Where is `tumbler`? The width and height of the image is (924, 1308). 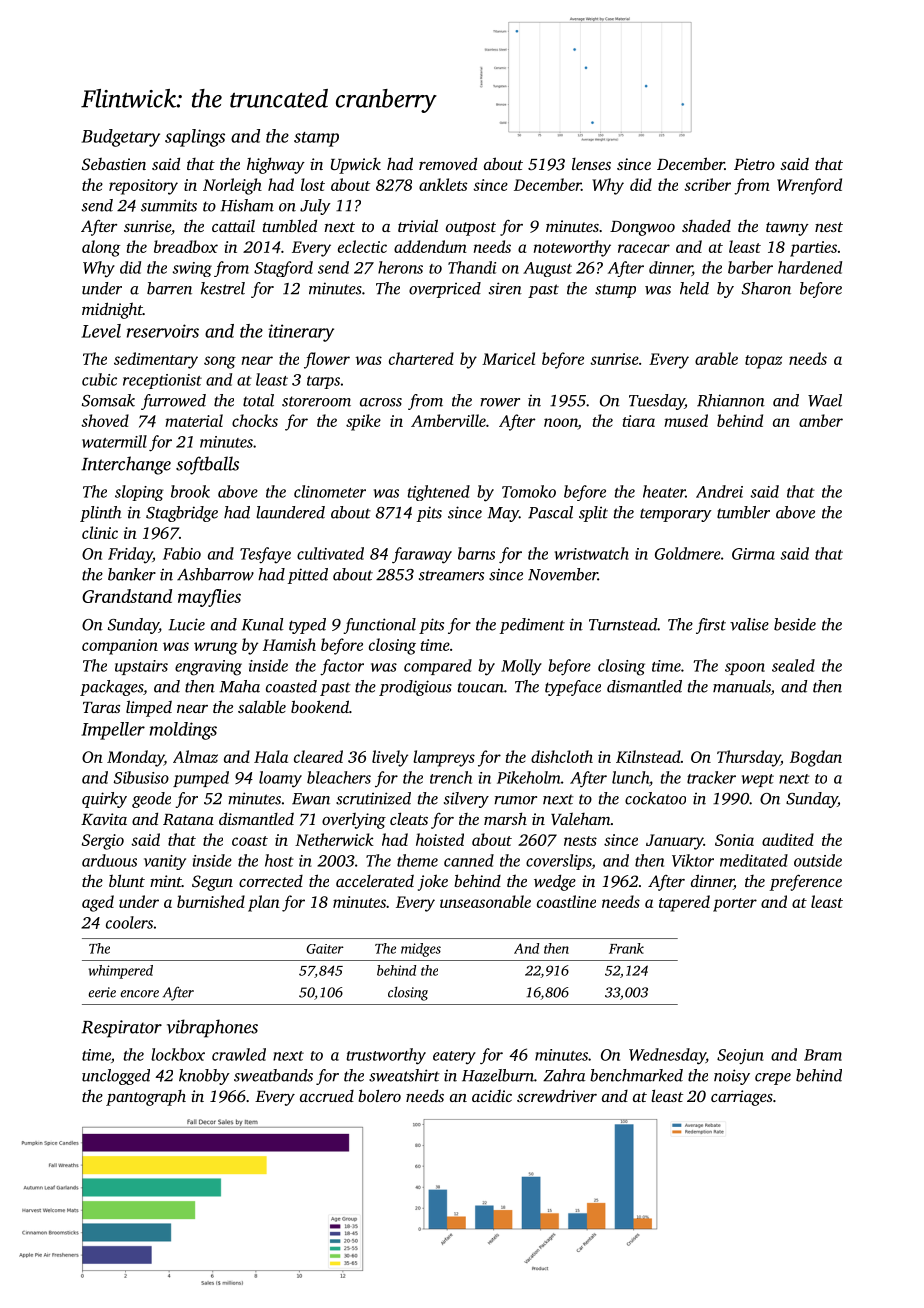
tumbler is located at coordinates (743, 512).
